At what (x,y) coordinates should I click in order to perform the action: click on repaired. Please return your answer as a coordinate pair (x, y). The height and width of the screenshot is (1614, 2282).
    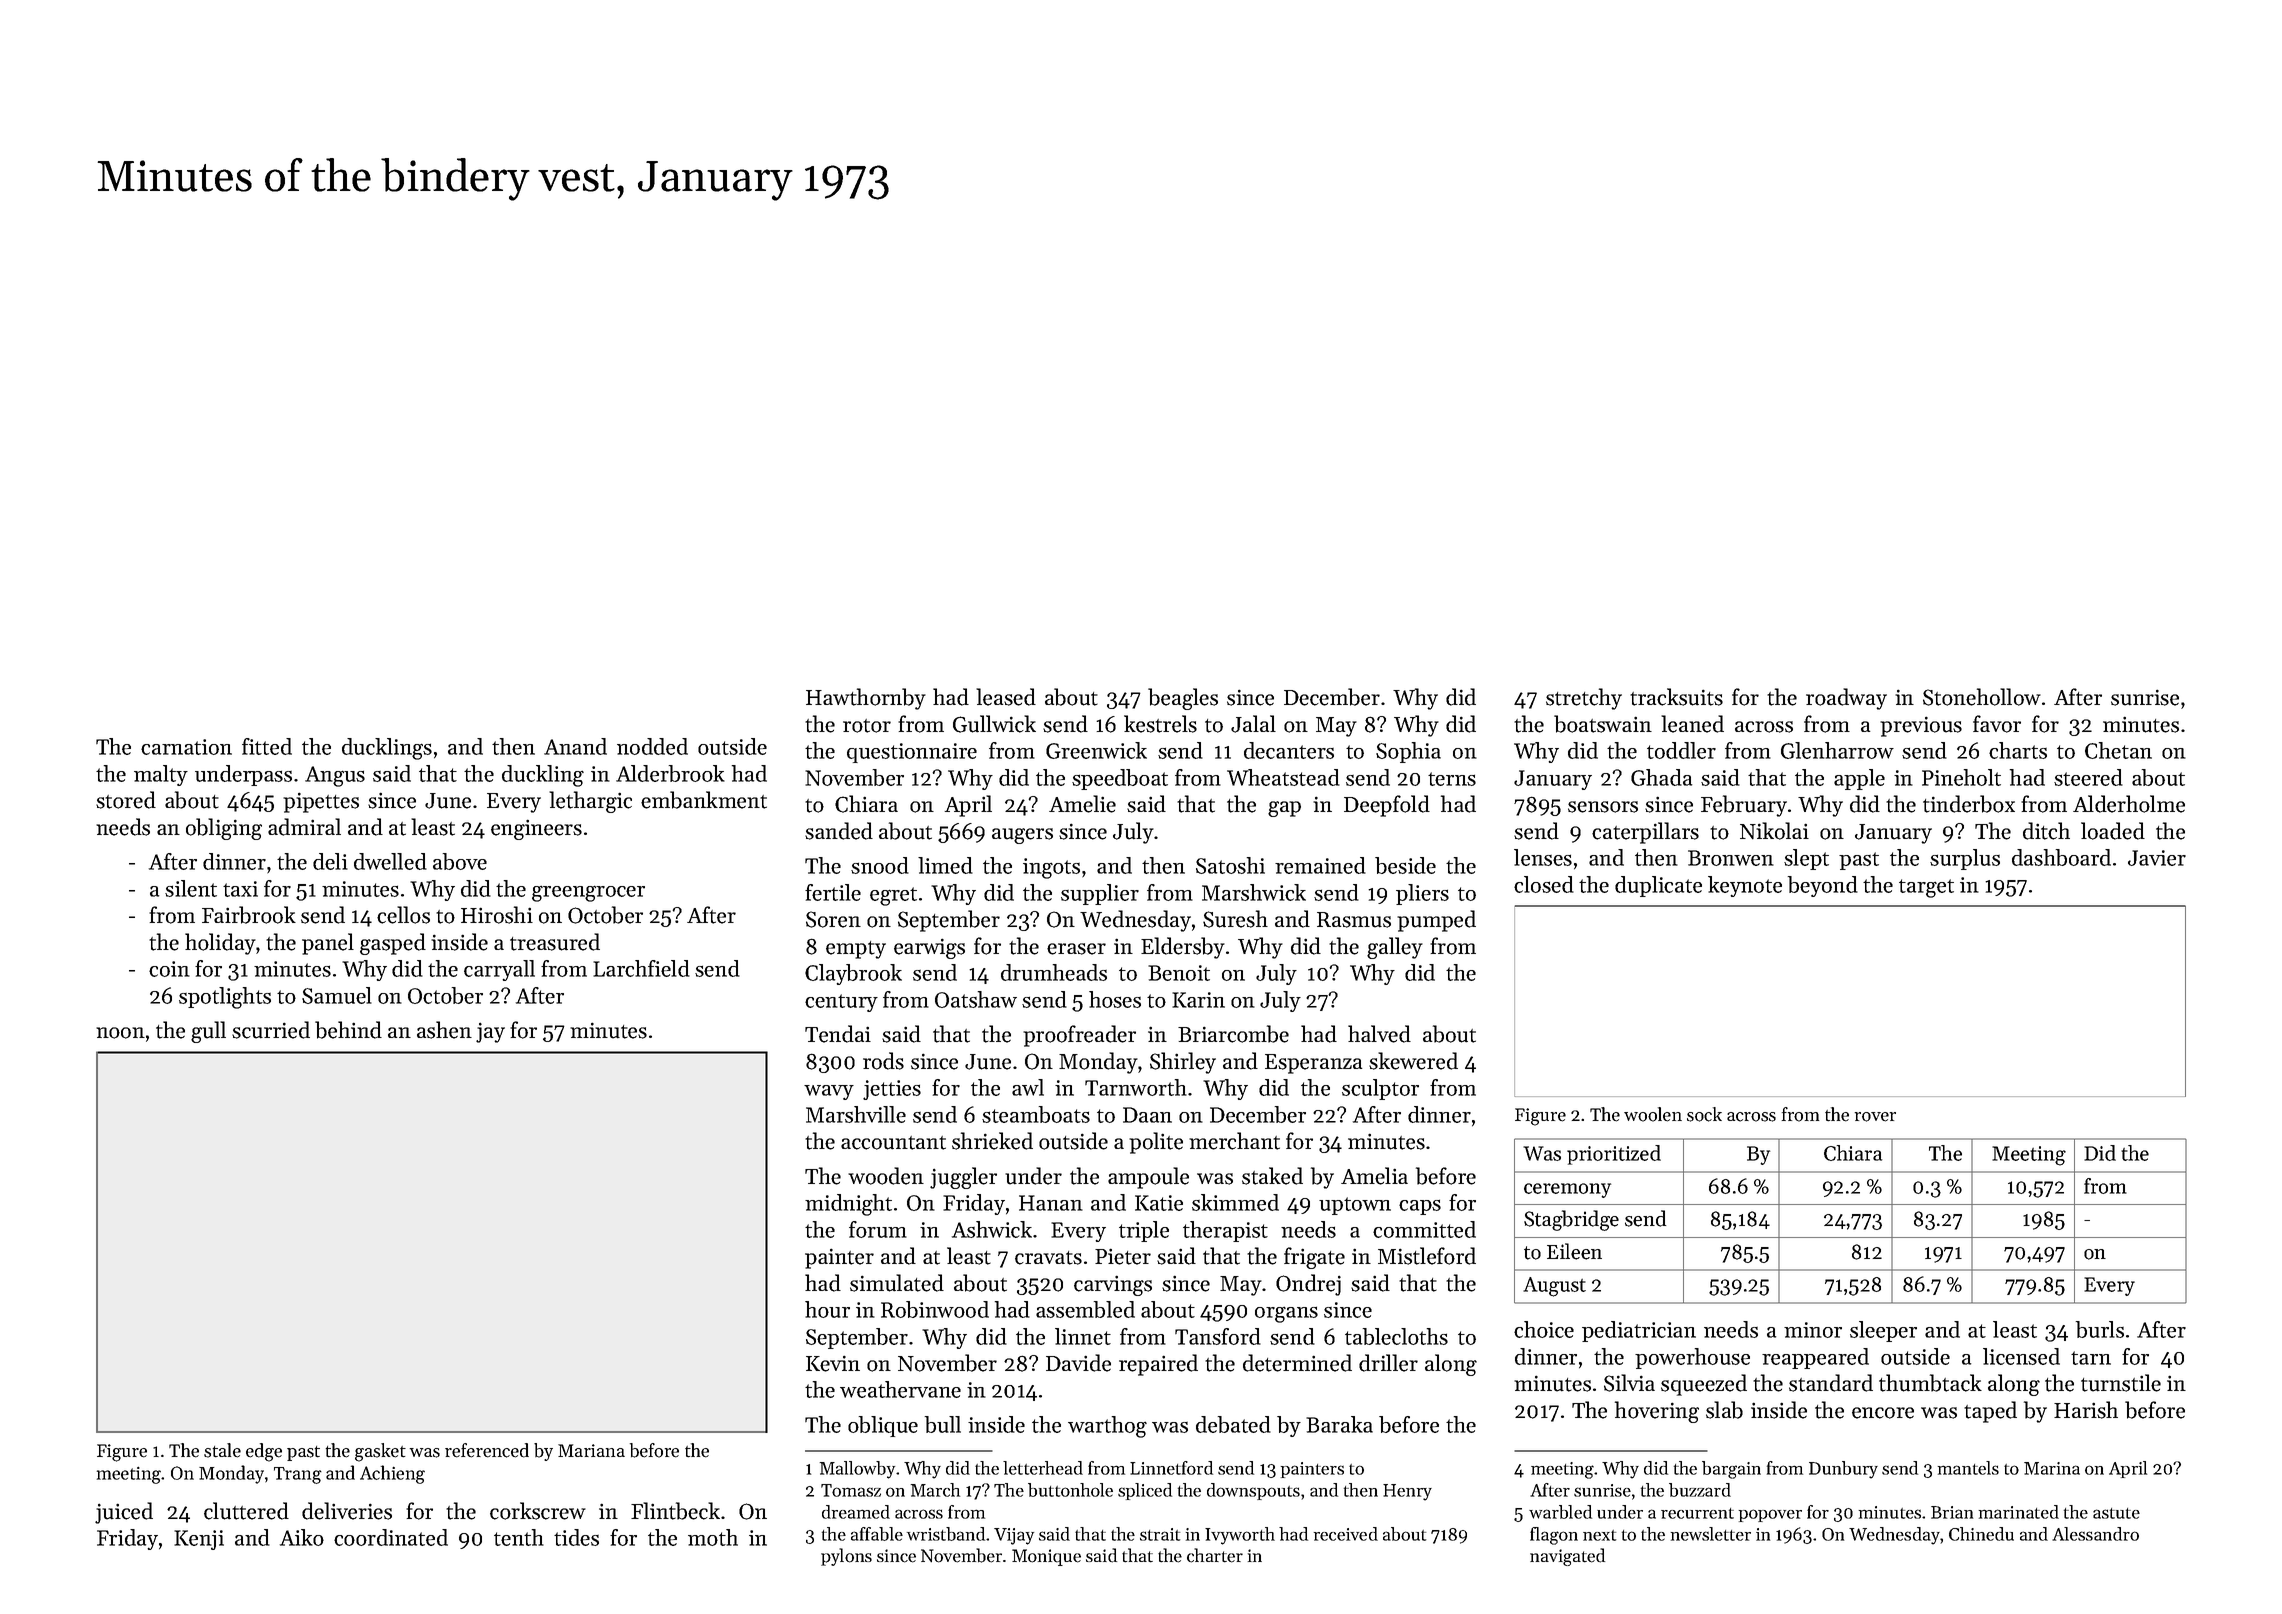
    Looking at the image, I should click on (1158, 1365).
